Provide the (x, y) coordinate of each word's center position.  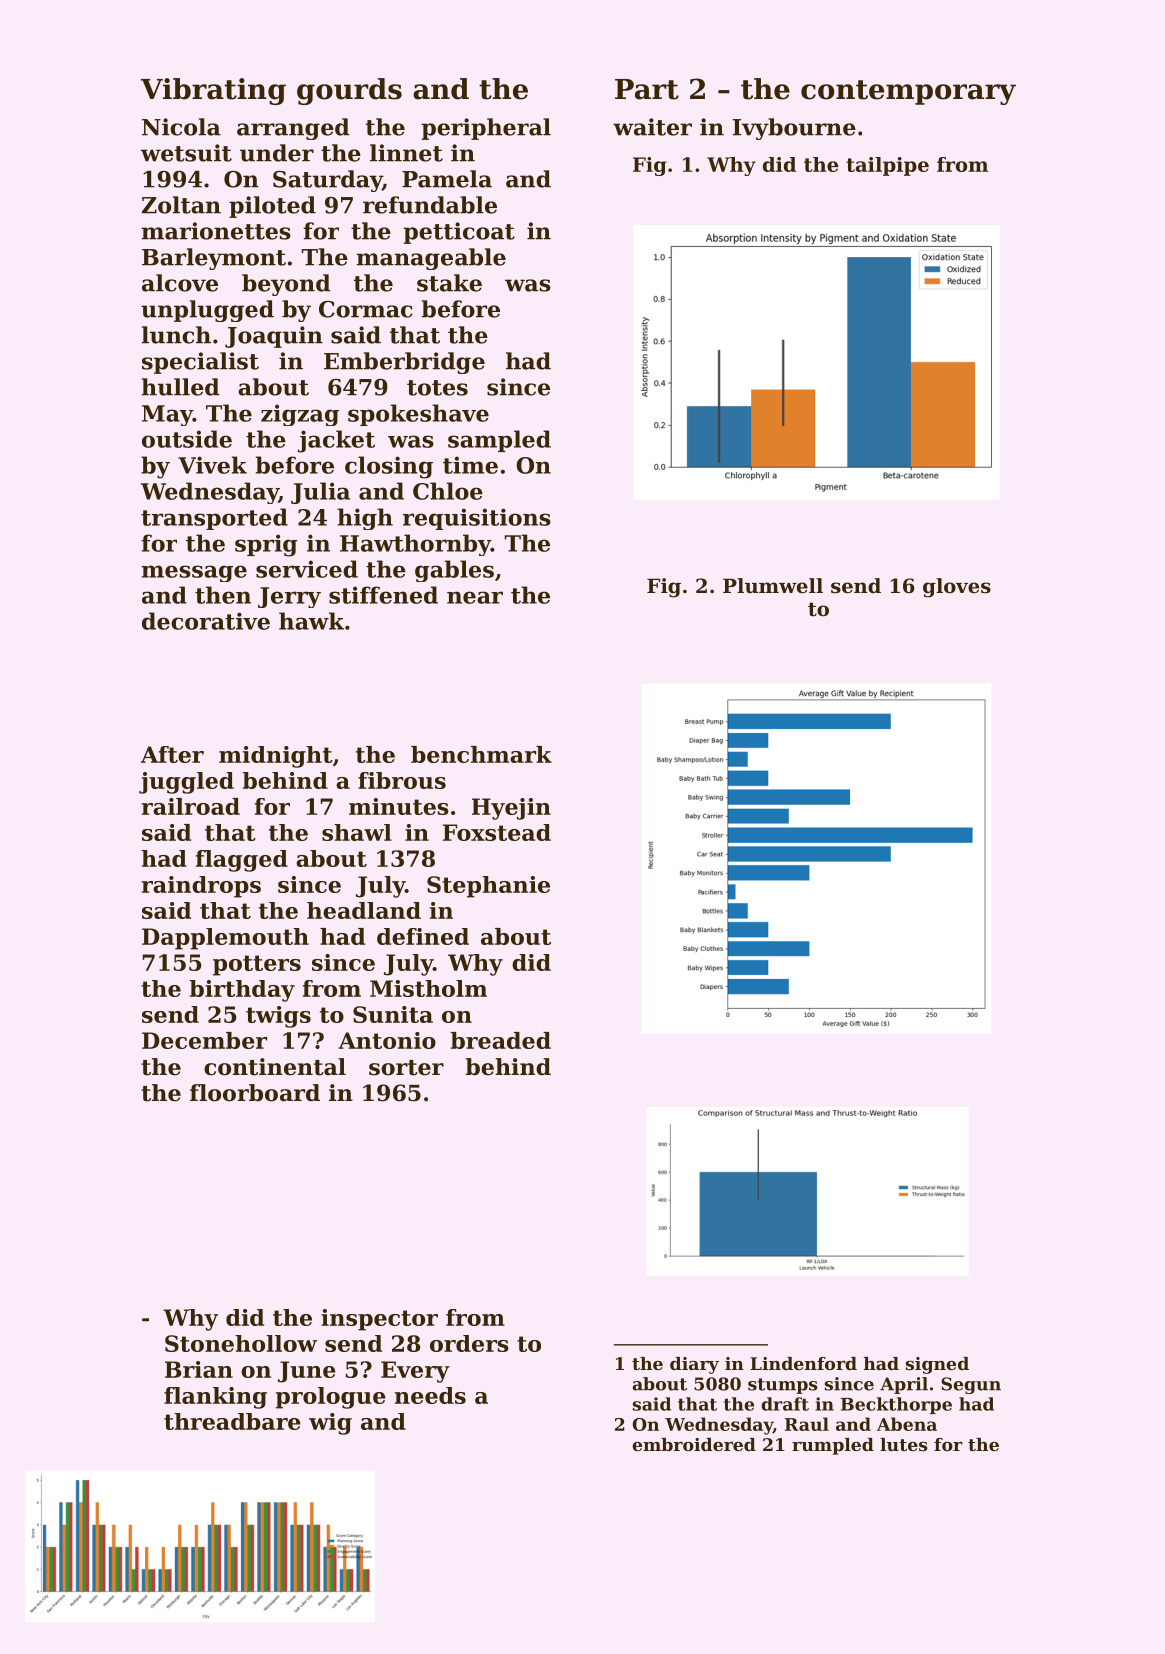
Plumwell (773, 586)
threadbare (232, 1421)
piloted (272, 207)
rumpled (833, 1446)
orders (469, 1343)
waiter (652, 127)
